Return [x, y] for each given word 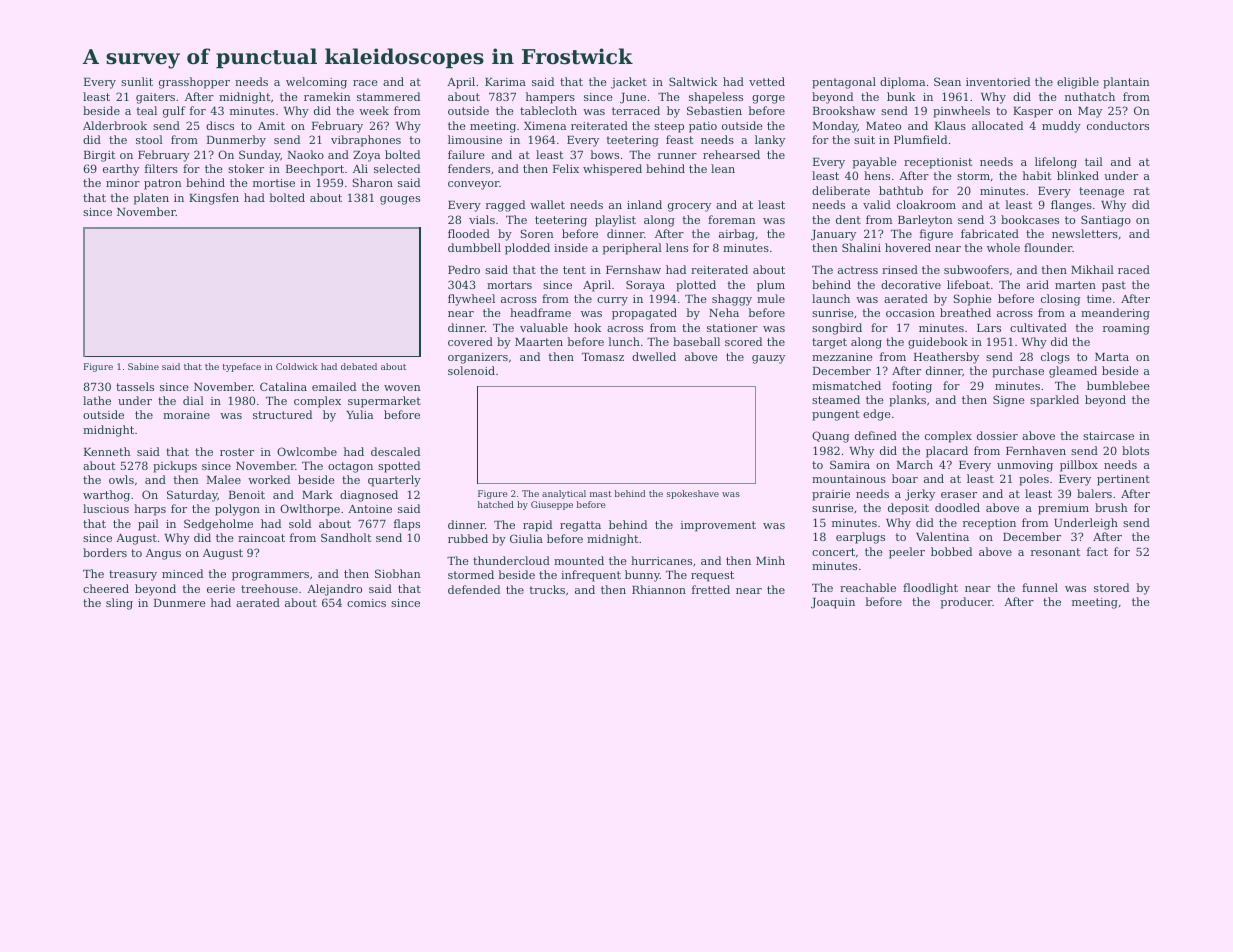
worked [269, 479]
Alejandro [334, 590]
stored [1111, 587]
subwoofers [976, 269]
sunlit [137, 81]
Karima [505, 82]
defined [876, 435]
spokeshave [693, 494]
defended [474, 589]
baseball [696, 341]
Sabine [143, 366]
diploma [902, 83]
